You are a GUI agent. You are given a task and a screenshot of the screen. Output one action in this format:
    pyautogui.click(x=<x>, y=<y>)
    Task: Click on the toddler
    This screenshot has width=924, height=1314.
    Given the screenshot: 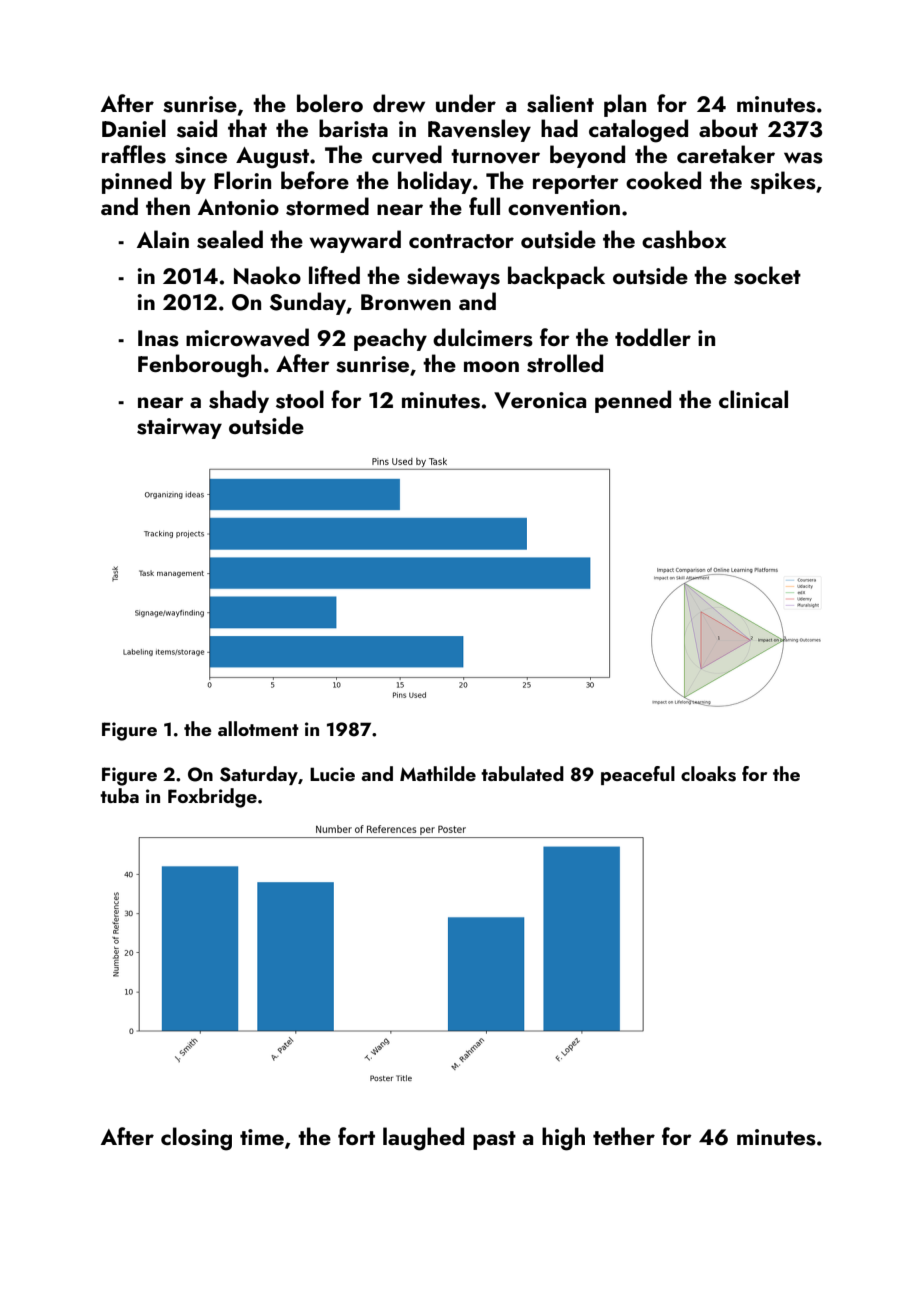 What is the action you would take?
    pyautogui.click(x=653, y=337)
